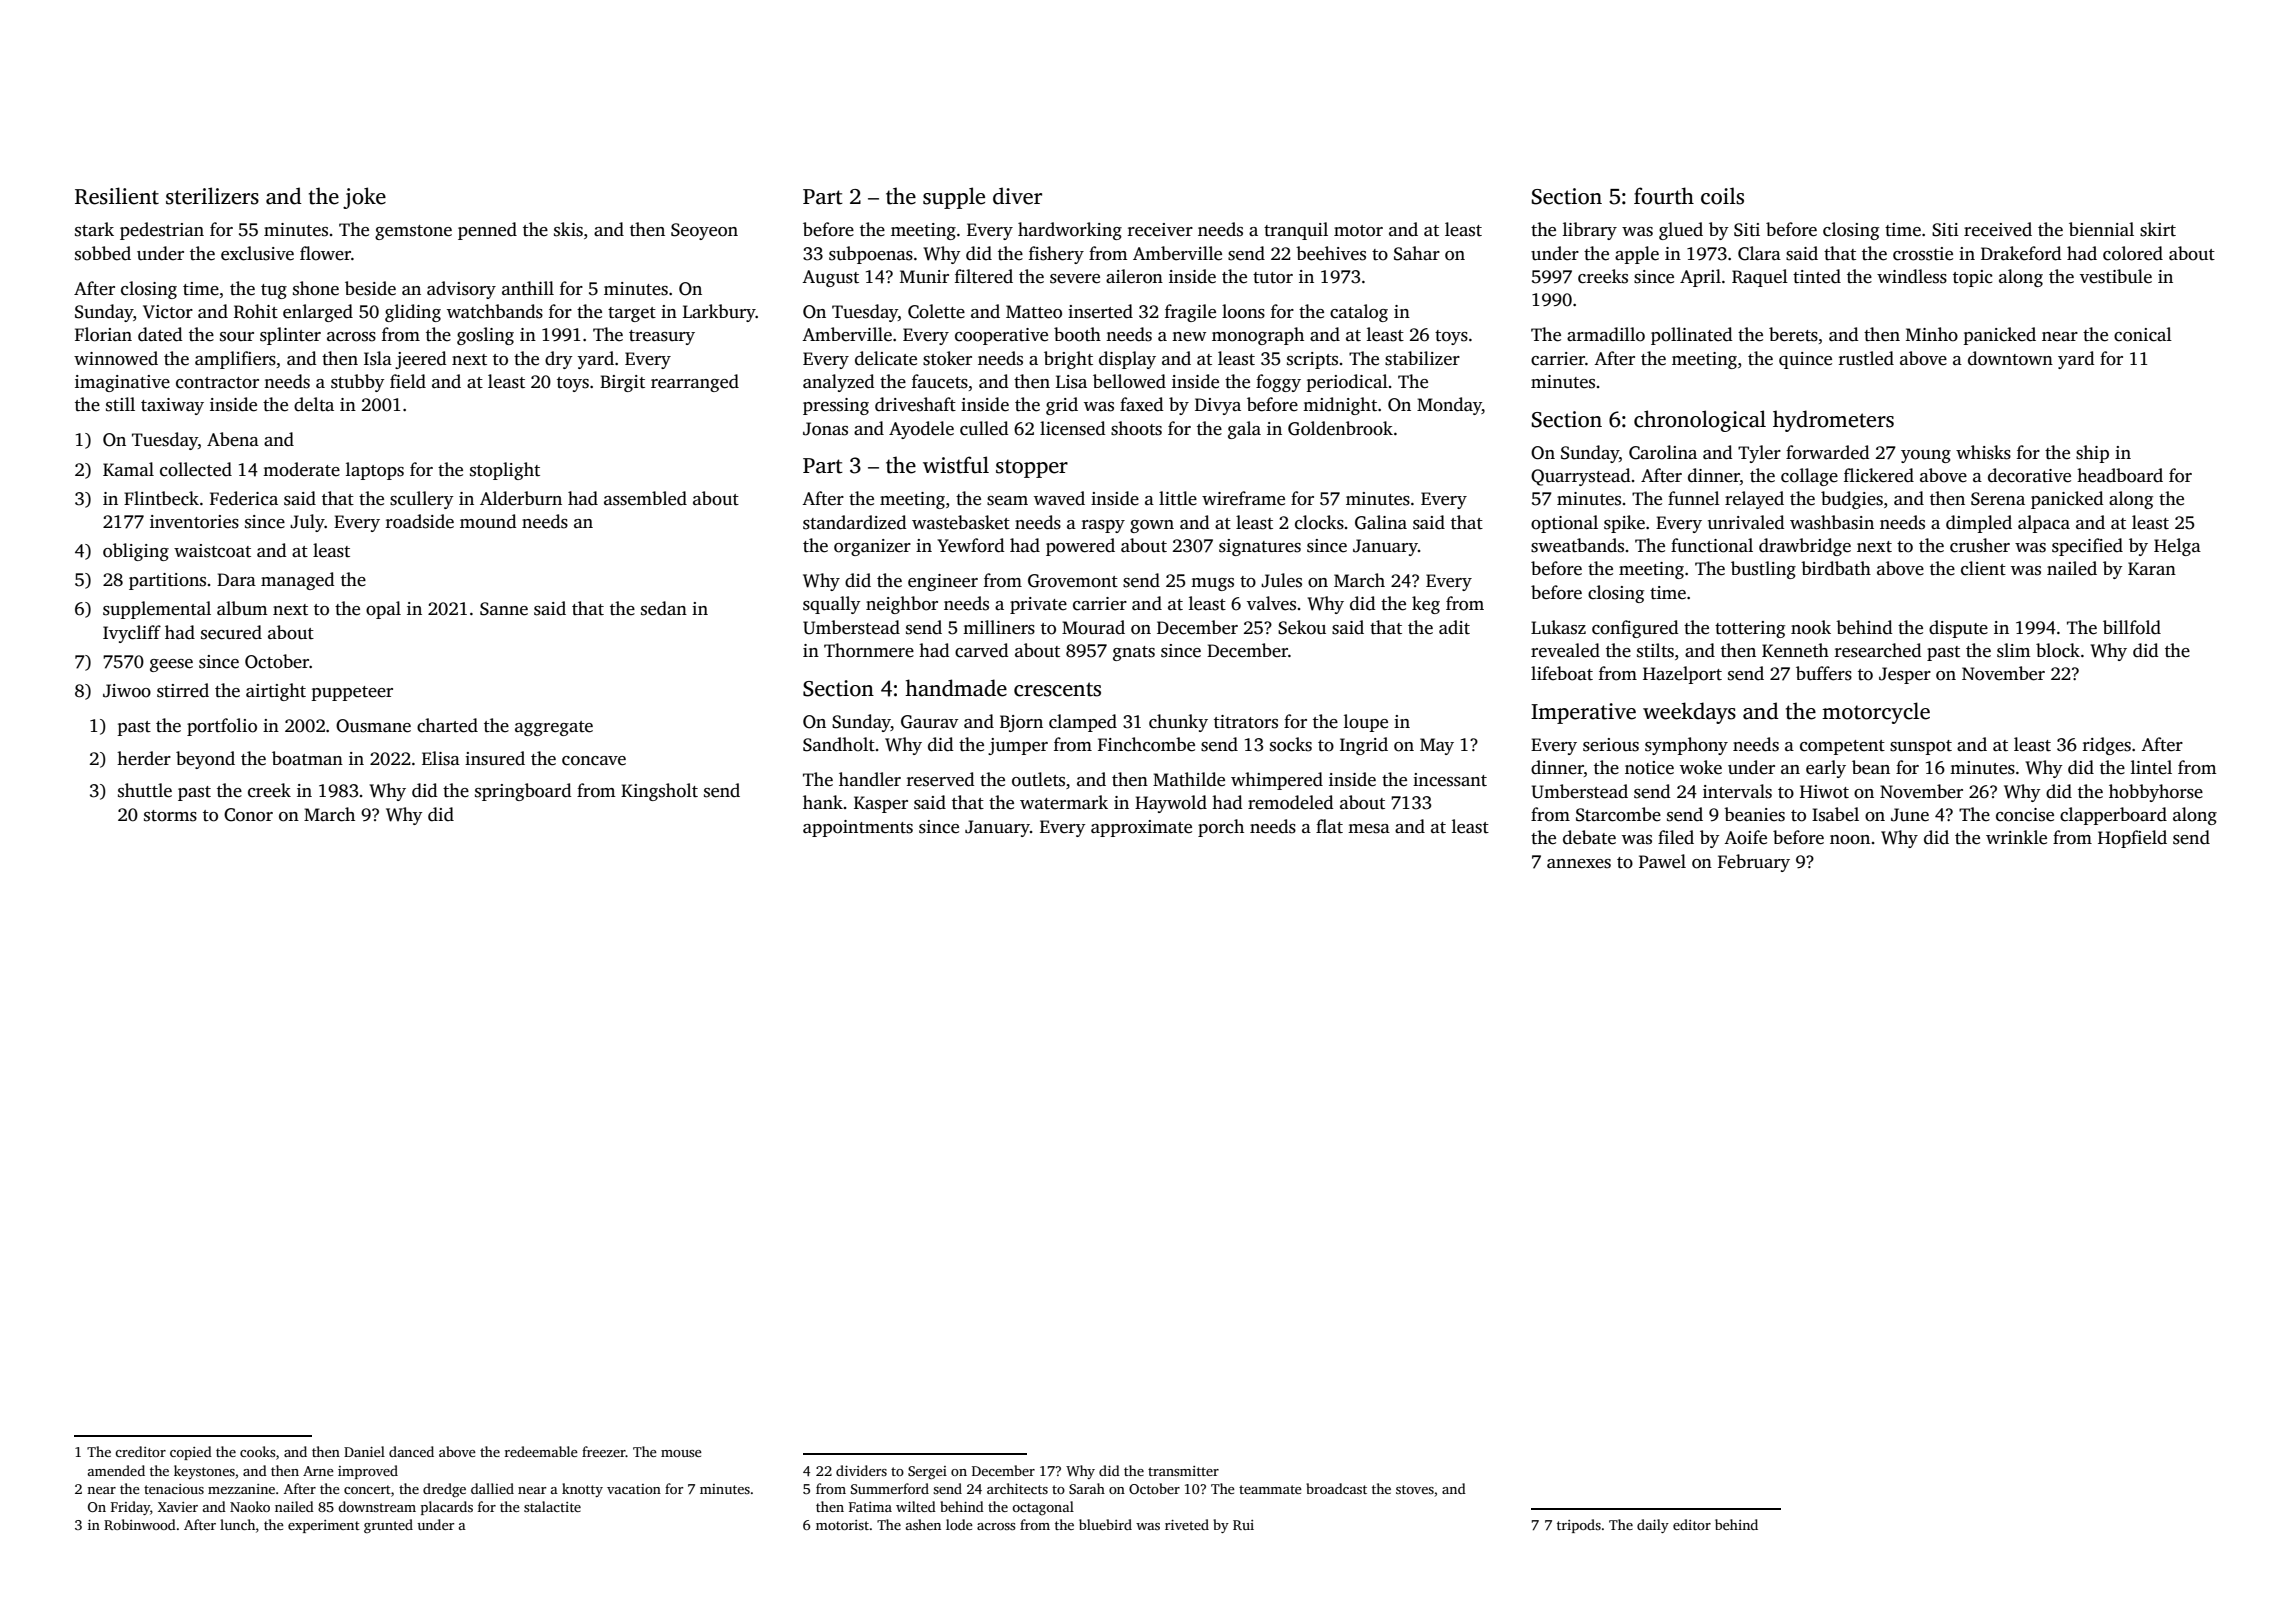 The width and height of the page is (2292, 1620). Describe the element at coordinates (858, 828) in the page. I see `appointments` at that location.
